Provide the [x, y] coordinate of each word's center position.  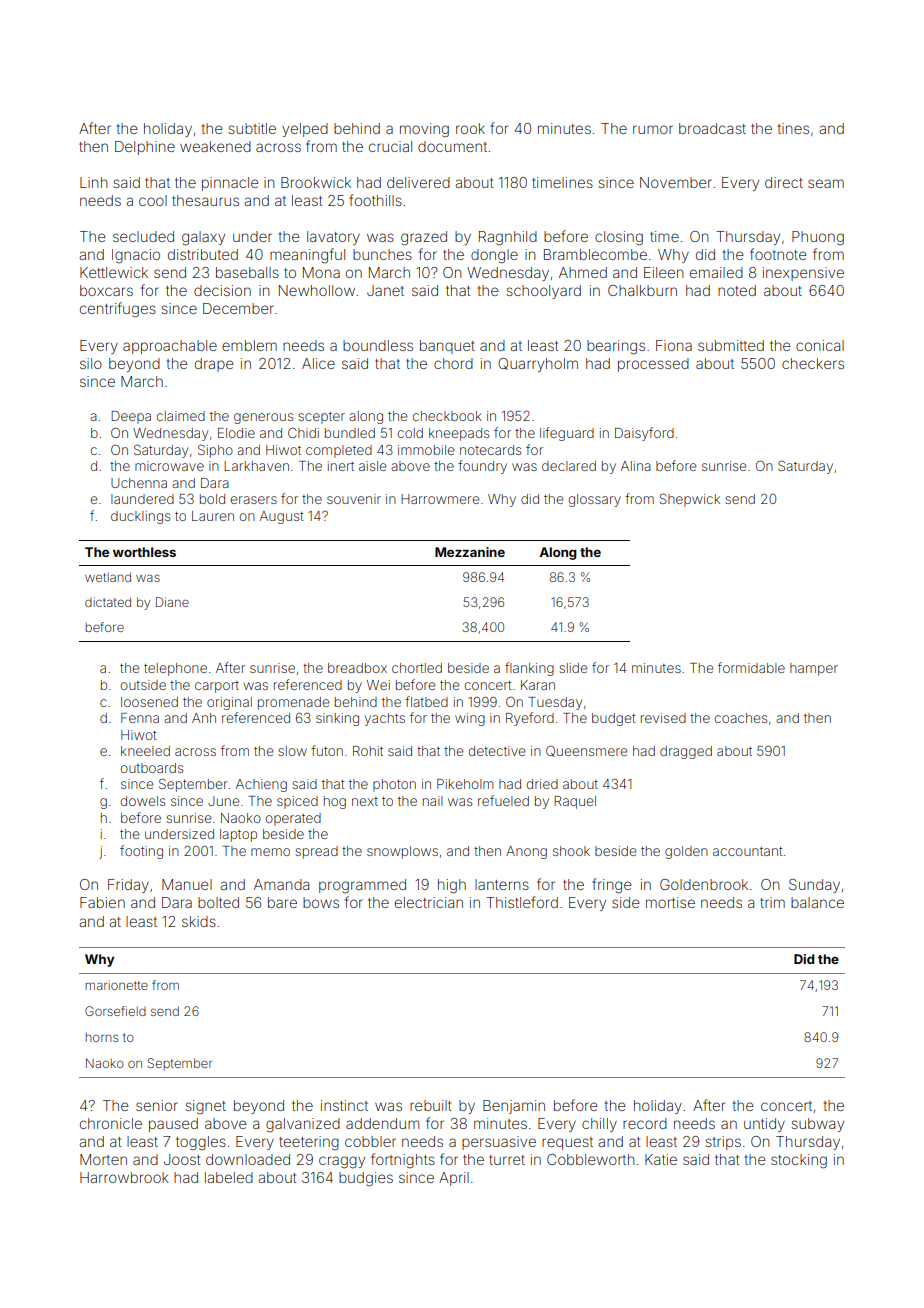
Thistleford [522, 902]
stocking [799, 1161]
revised [663, 718]
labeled [229, 1177]
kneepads [459, 434]
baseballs [247, 272]
